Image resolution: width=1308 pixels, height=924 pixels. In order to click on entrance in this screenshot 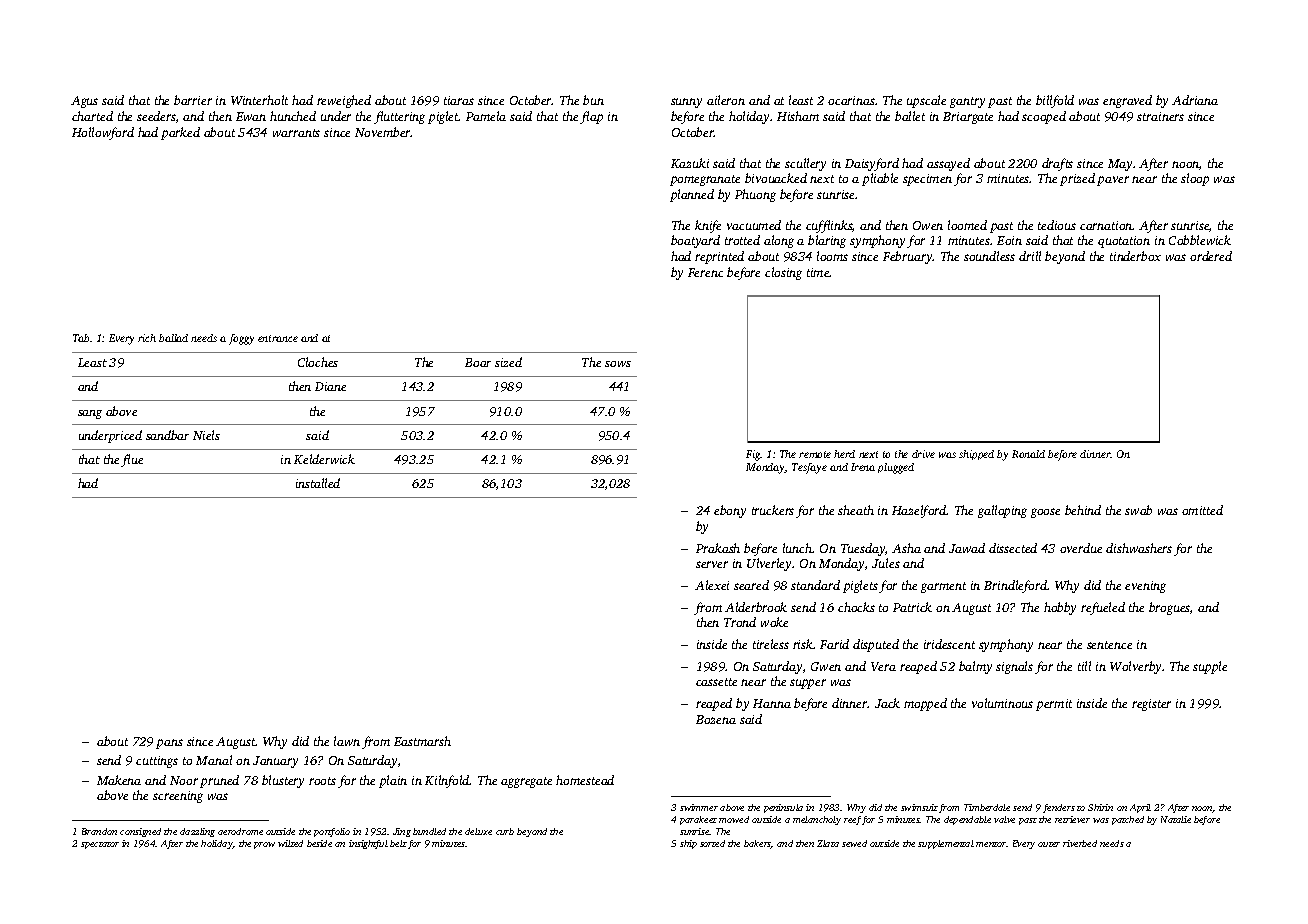, I will do `click(278, 338)`.
